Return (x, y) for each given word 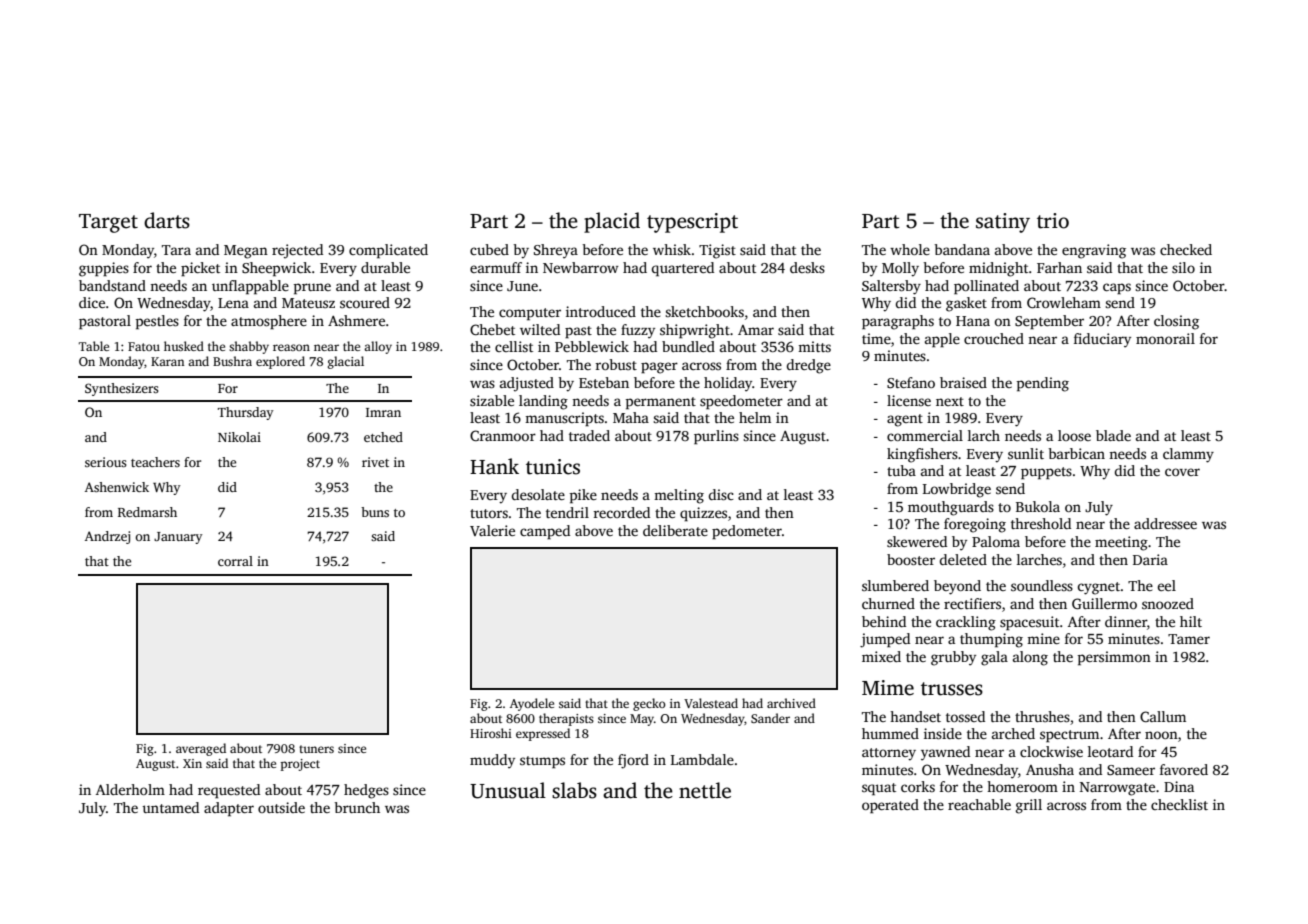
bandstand (112, 285)
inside (943, 733)
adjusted (527, 384)
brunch (357, 807)
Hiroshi (491, 733)
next (950, 401)
